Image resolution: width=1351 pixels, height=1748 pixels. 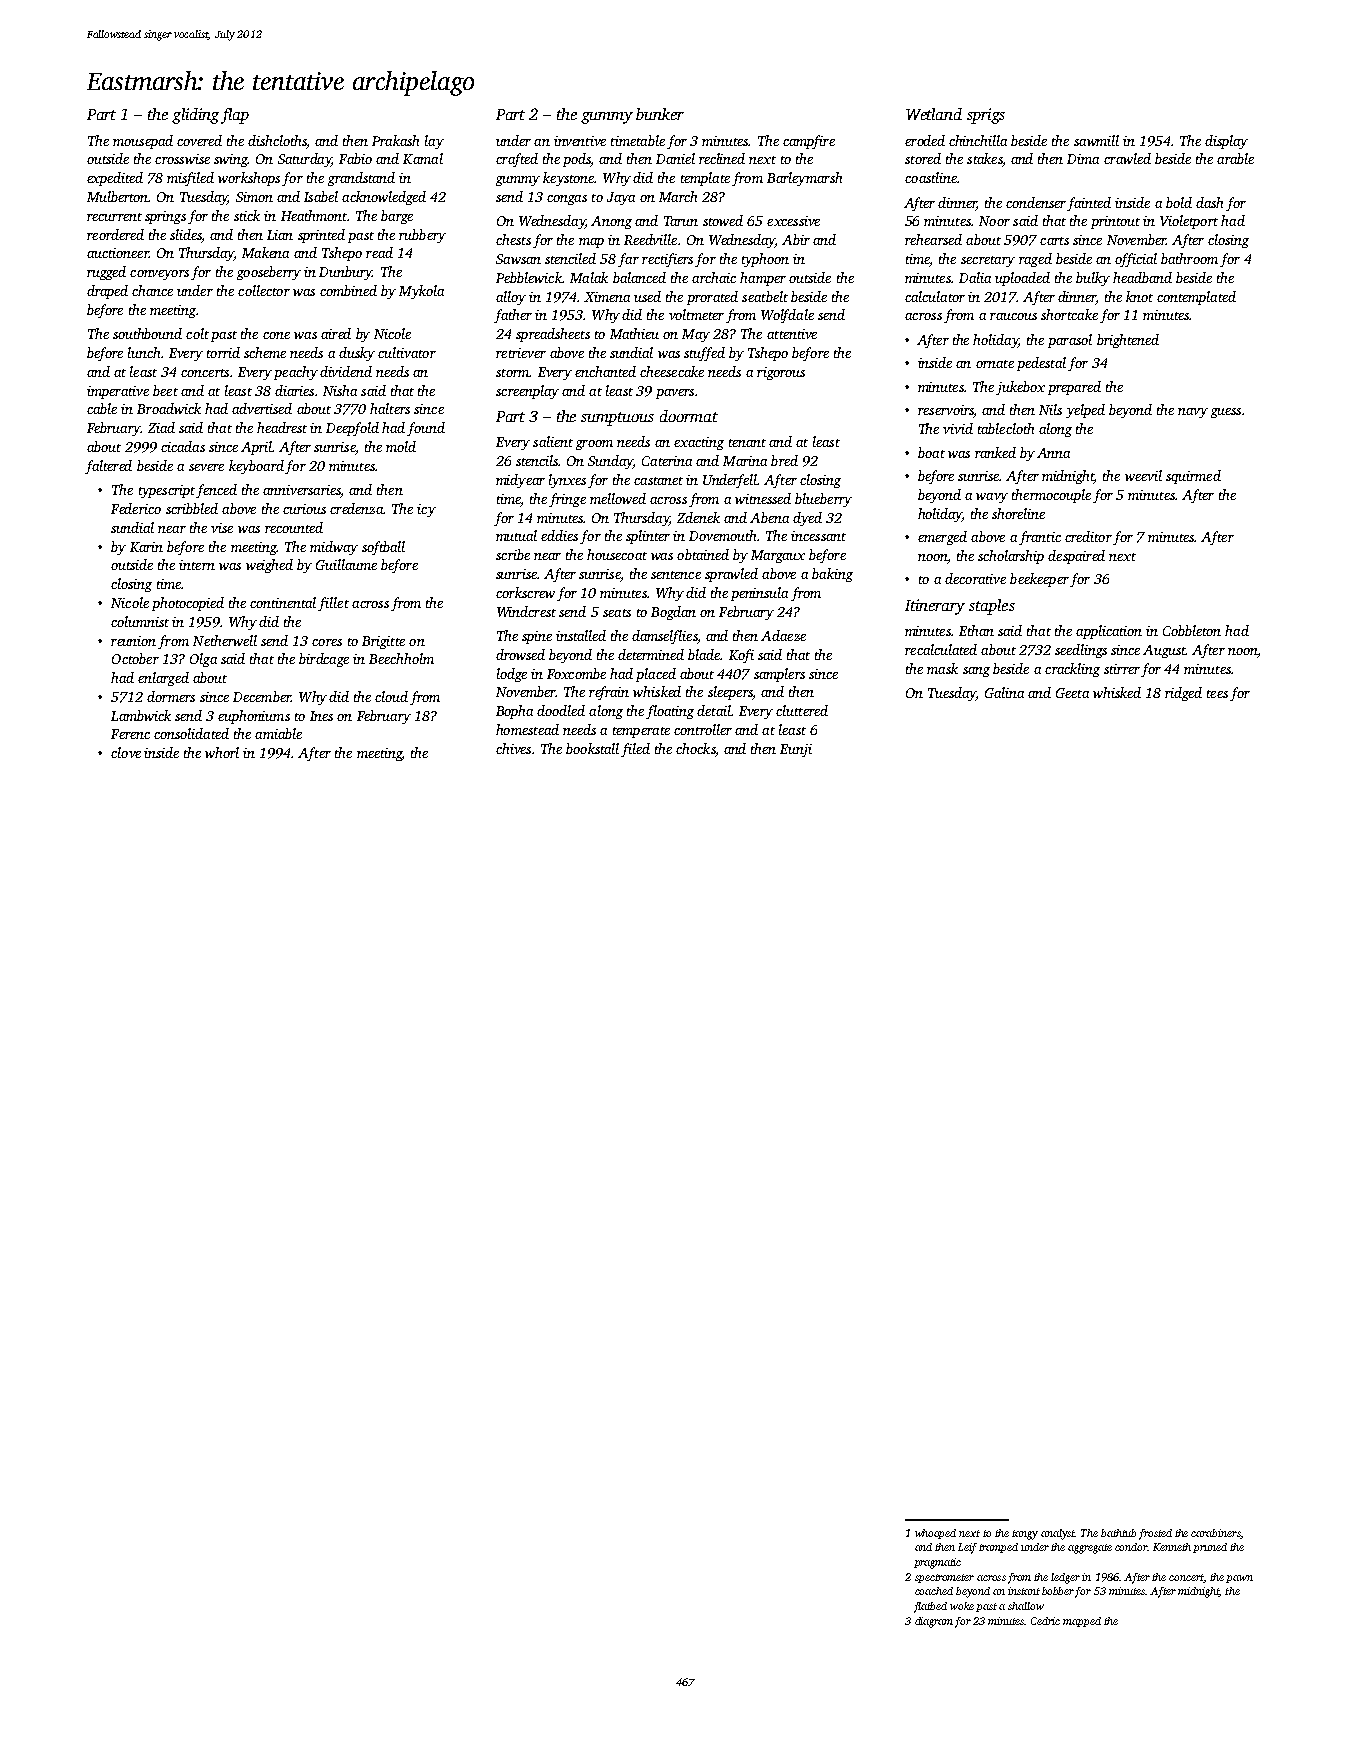 What do you see at coordinates (118, 253) in the screenshot?
I see `auctioneer` at bounding box center [118, 253].
